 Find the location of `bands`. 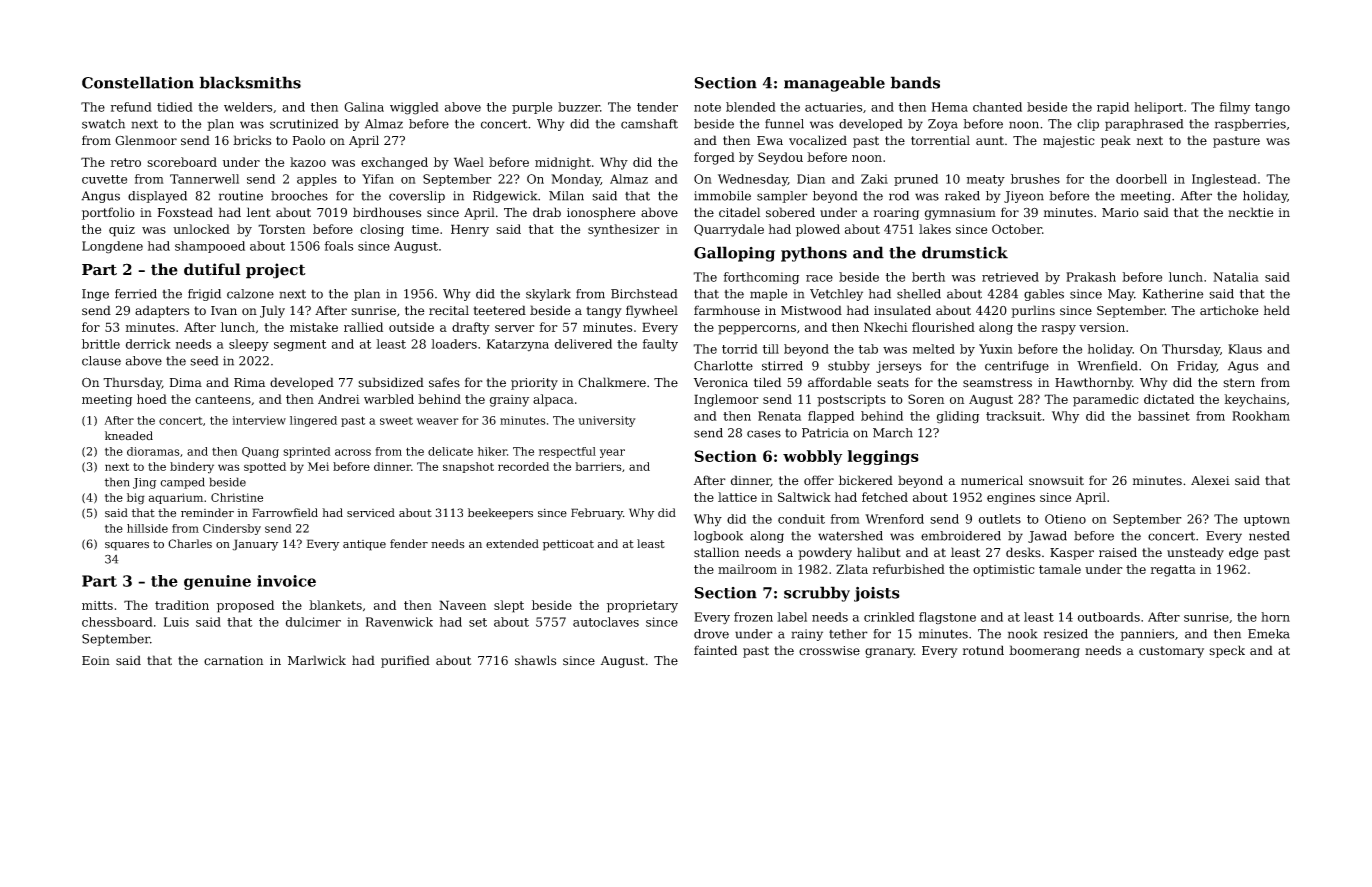

bands is located at coordinates (915, 82).
